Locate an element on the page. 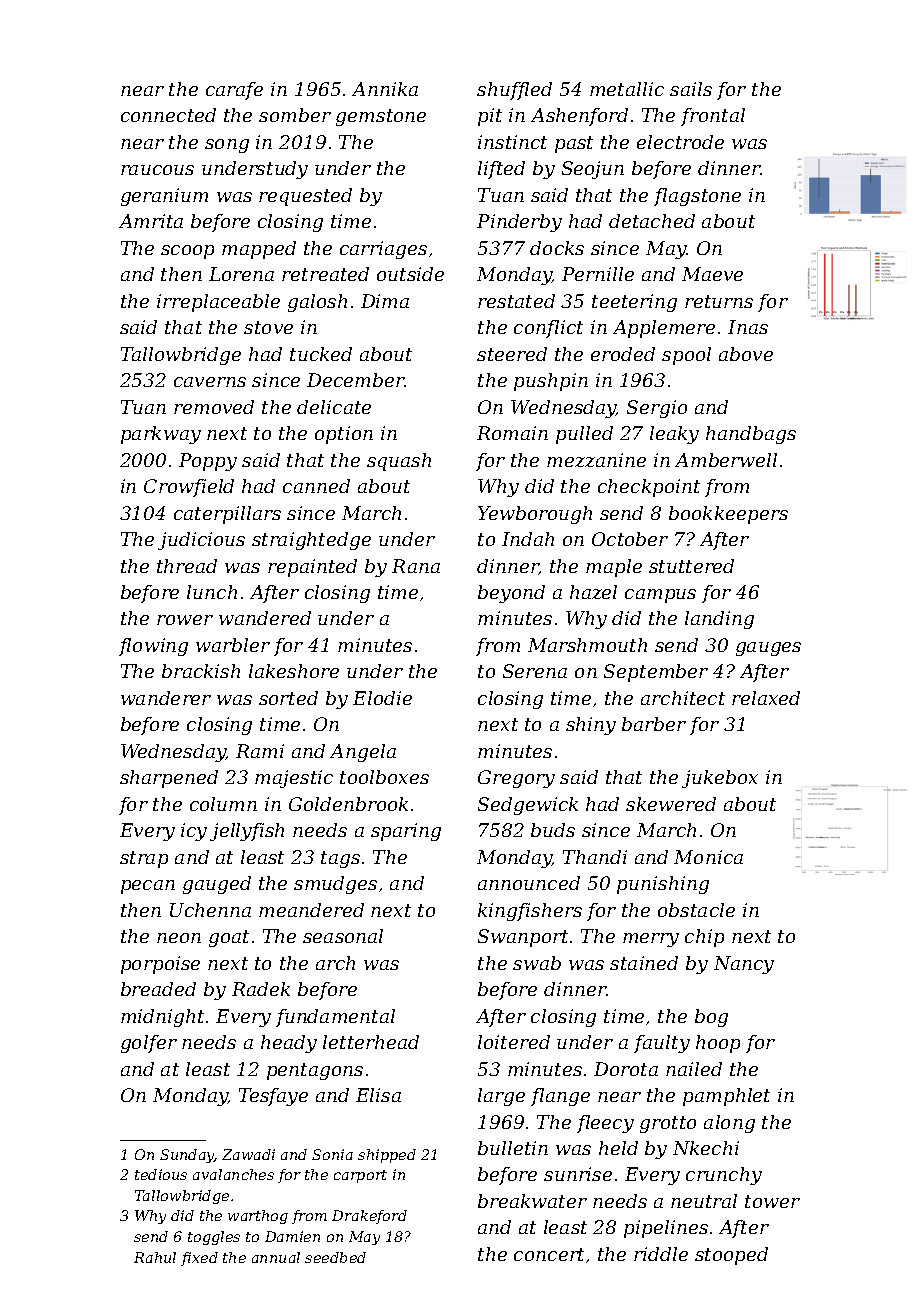  caverns is located at coordinates (210, 382).
